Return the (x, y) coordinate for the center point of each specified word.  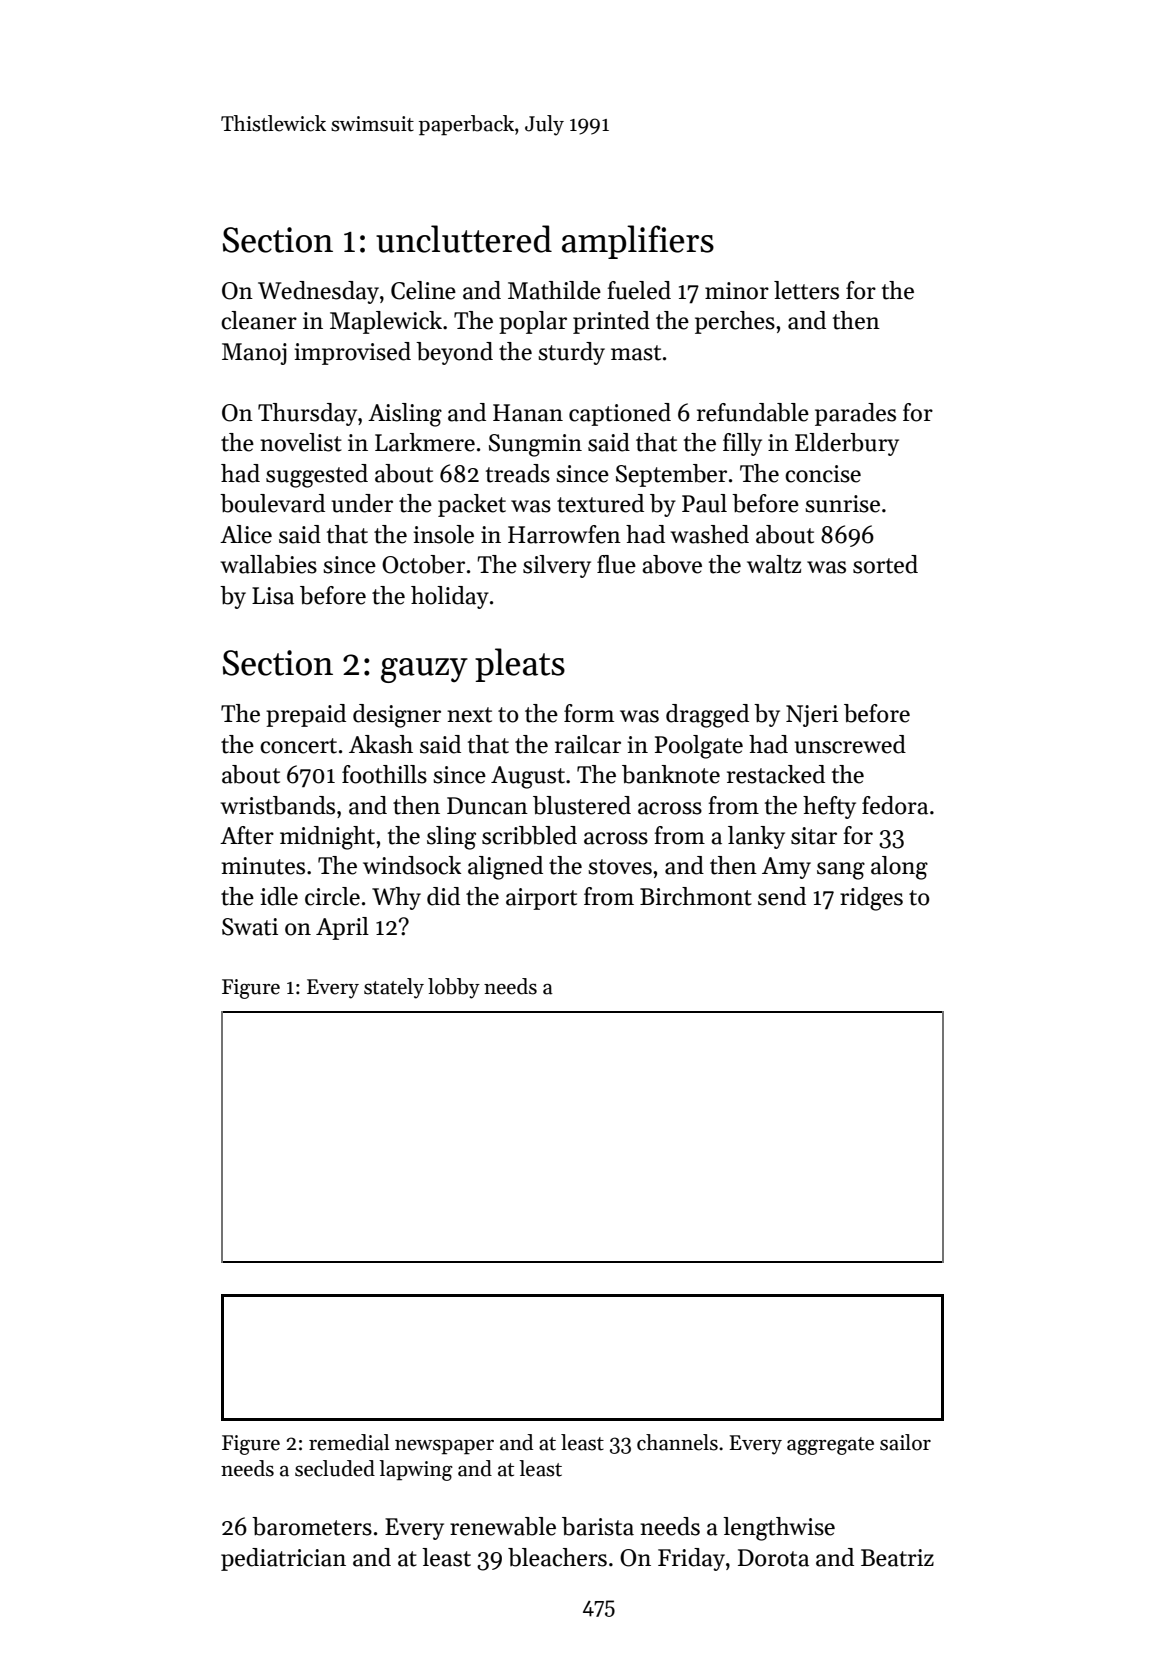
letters (806, 290)
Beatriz (897, 1558)
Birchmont (696, 896)
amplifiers (638, 242)
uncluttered (464, 239)
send (782, 896)
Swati (250, 927)
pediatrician (283, 1559)
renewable (503, 1526)
